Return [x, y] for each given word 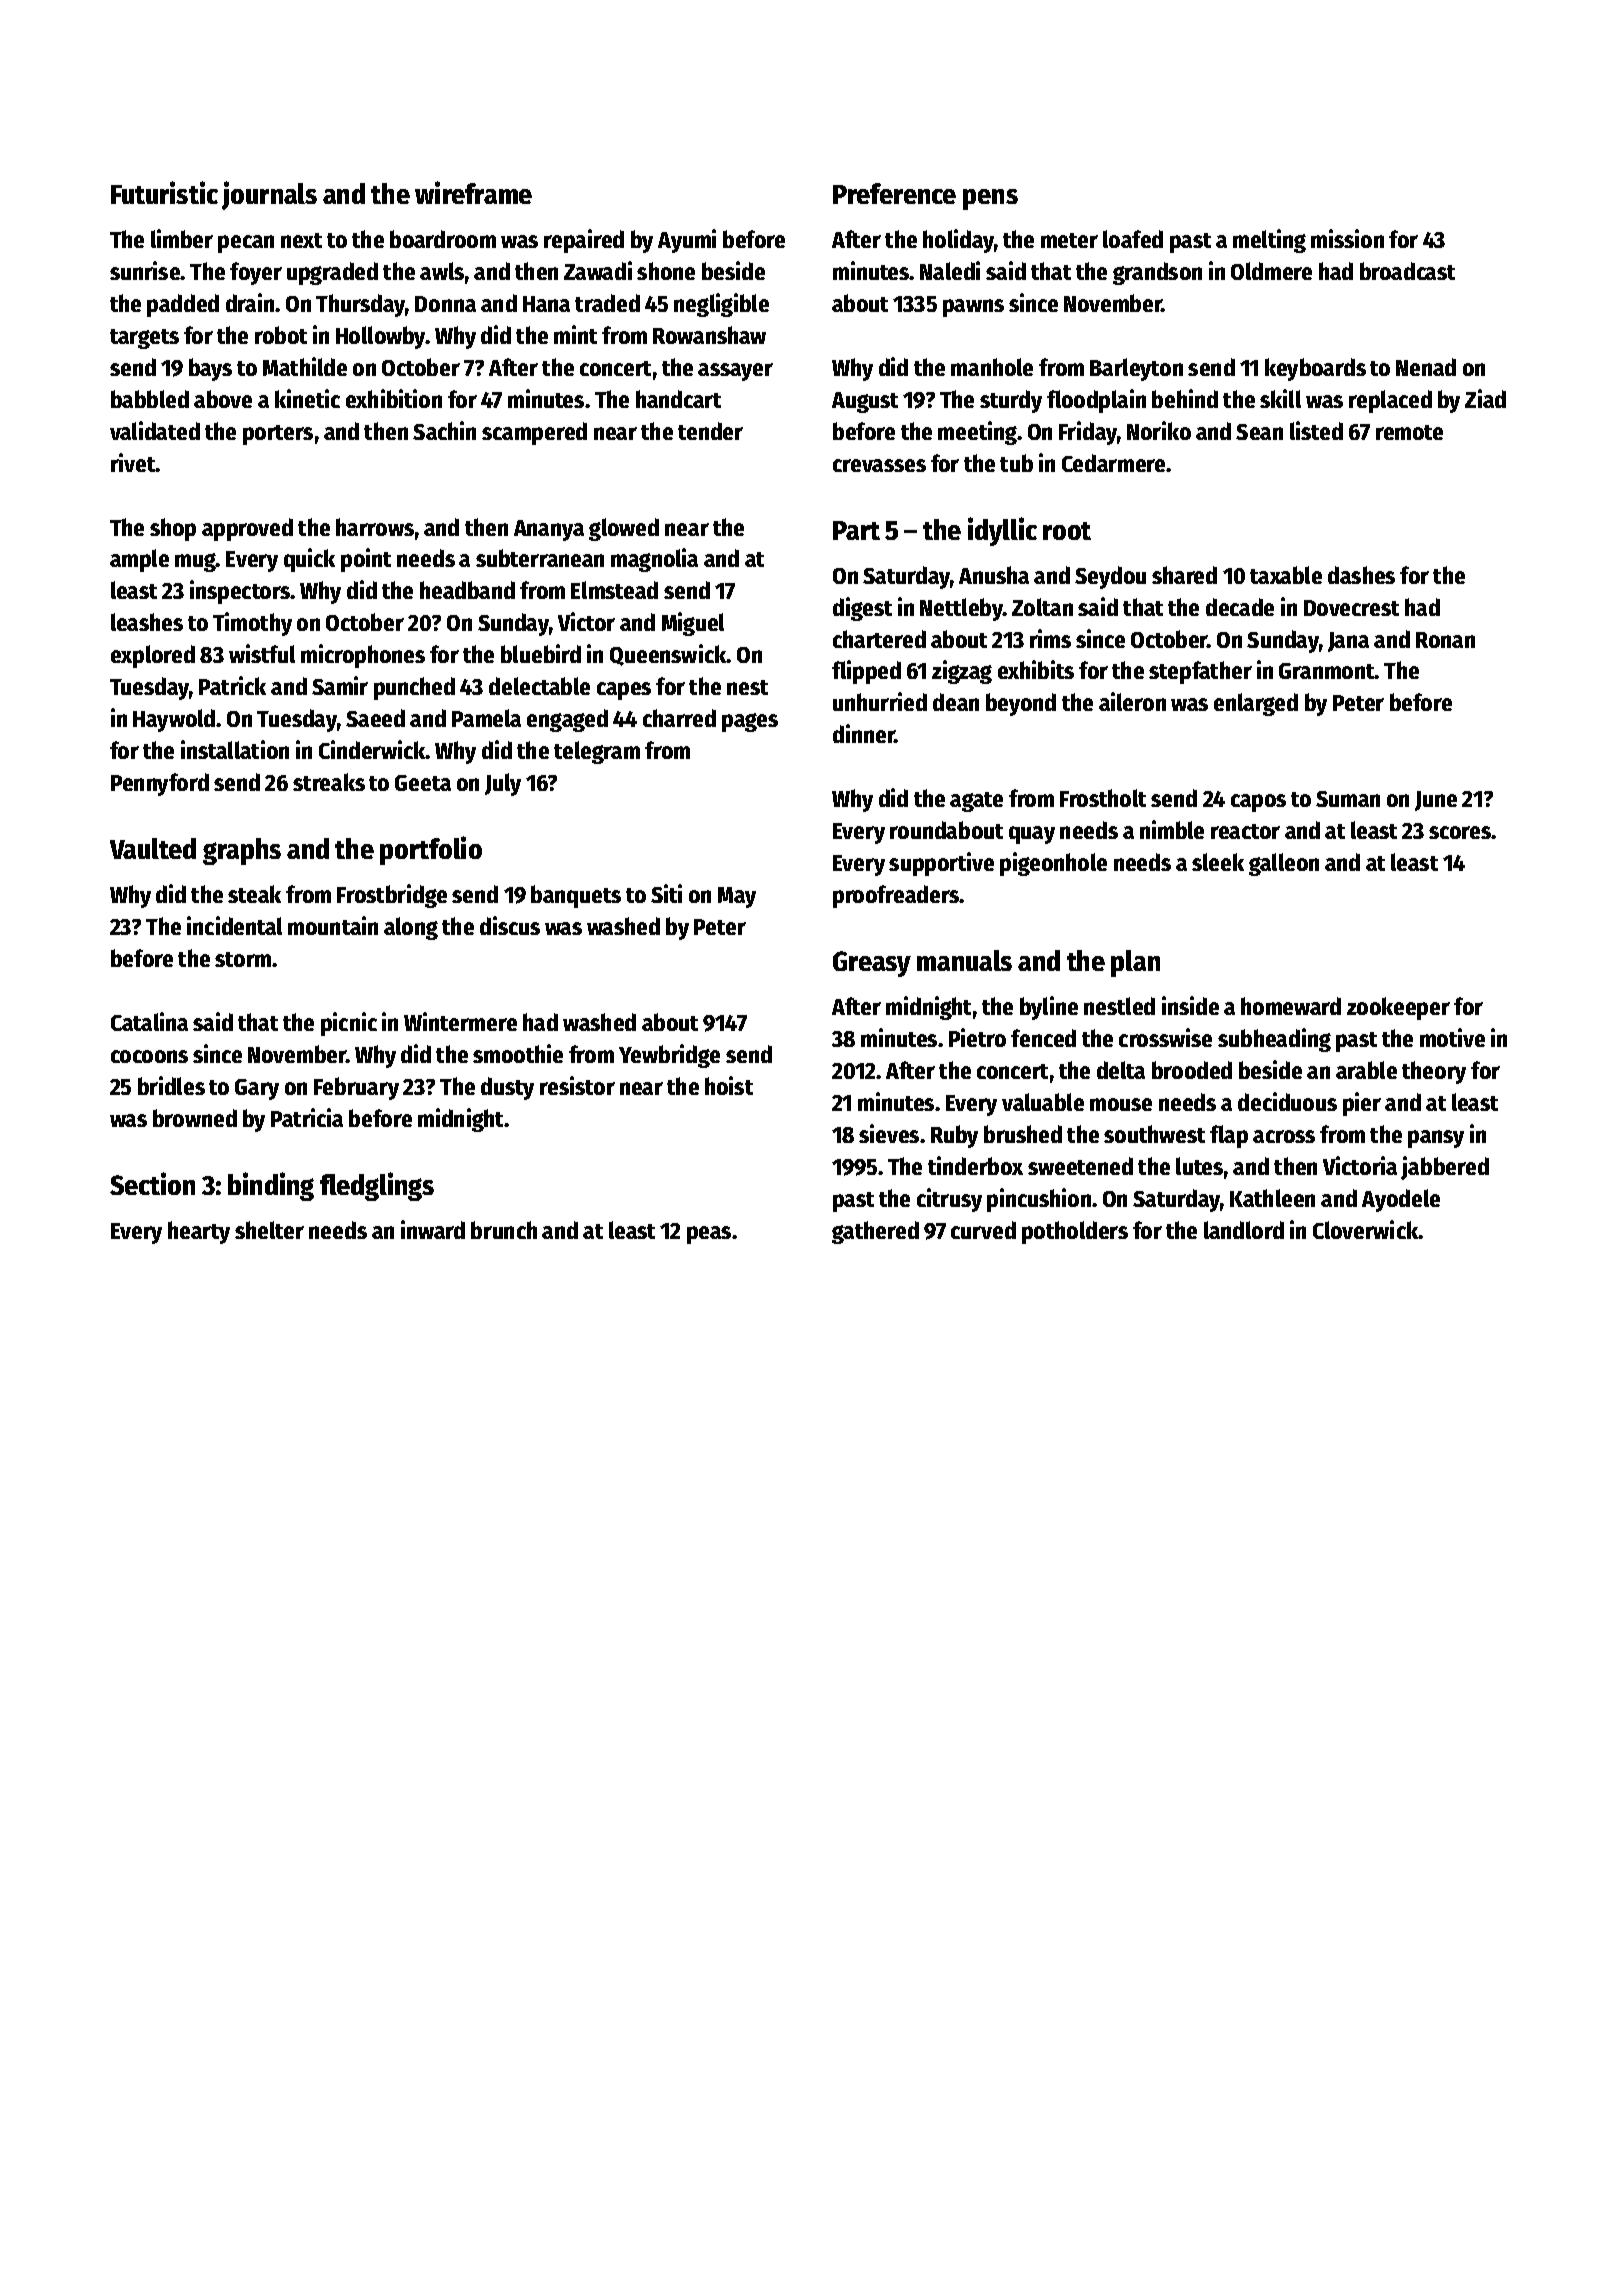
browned [195, 1118]
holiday [958, 241]
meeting [978, 433]
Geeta [423, 783]
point [366, 560]
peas [709, 1235]
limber [182, 238]
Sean [1259, 432]
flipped [866, 672]
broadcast [1407, 271]
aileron [1132, 701]
